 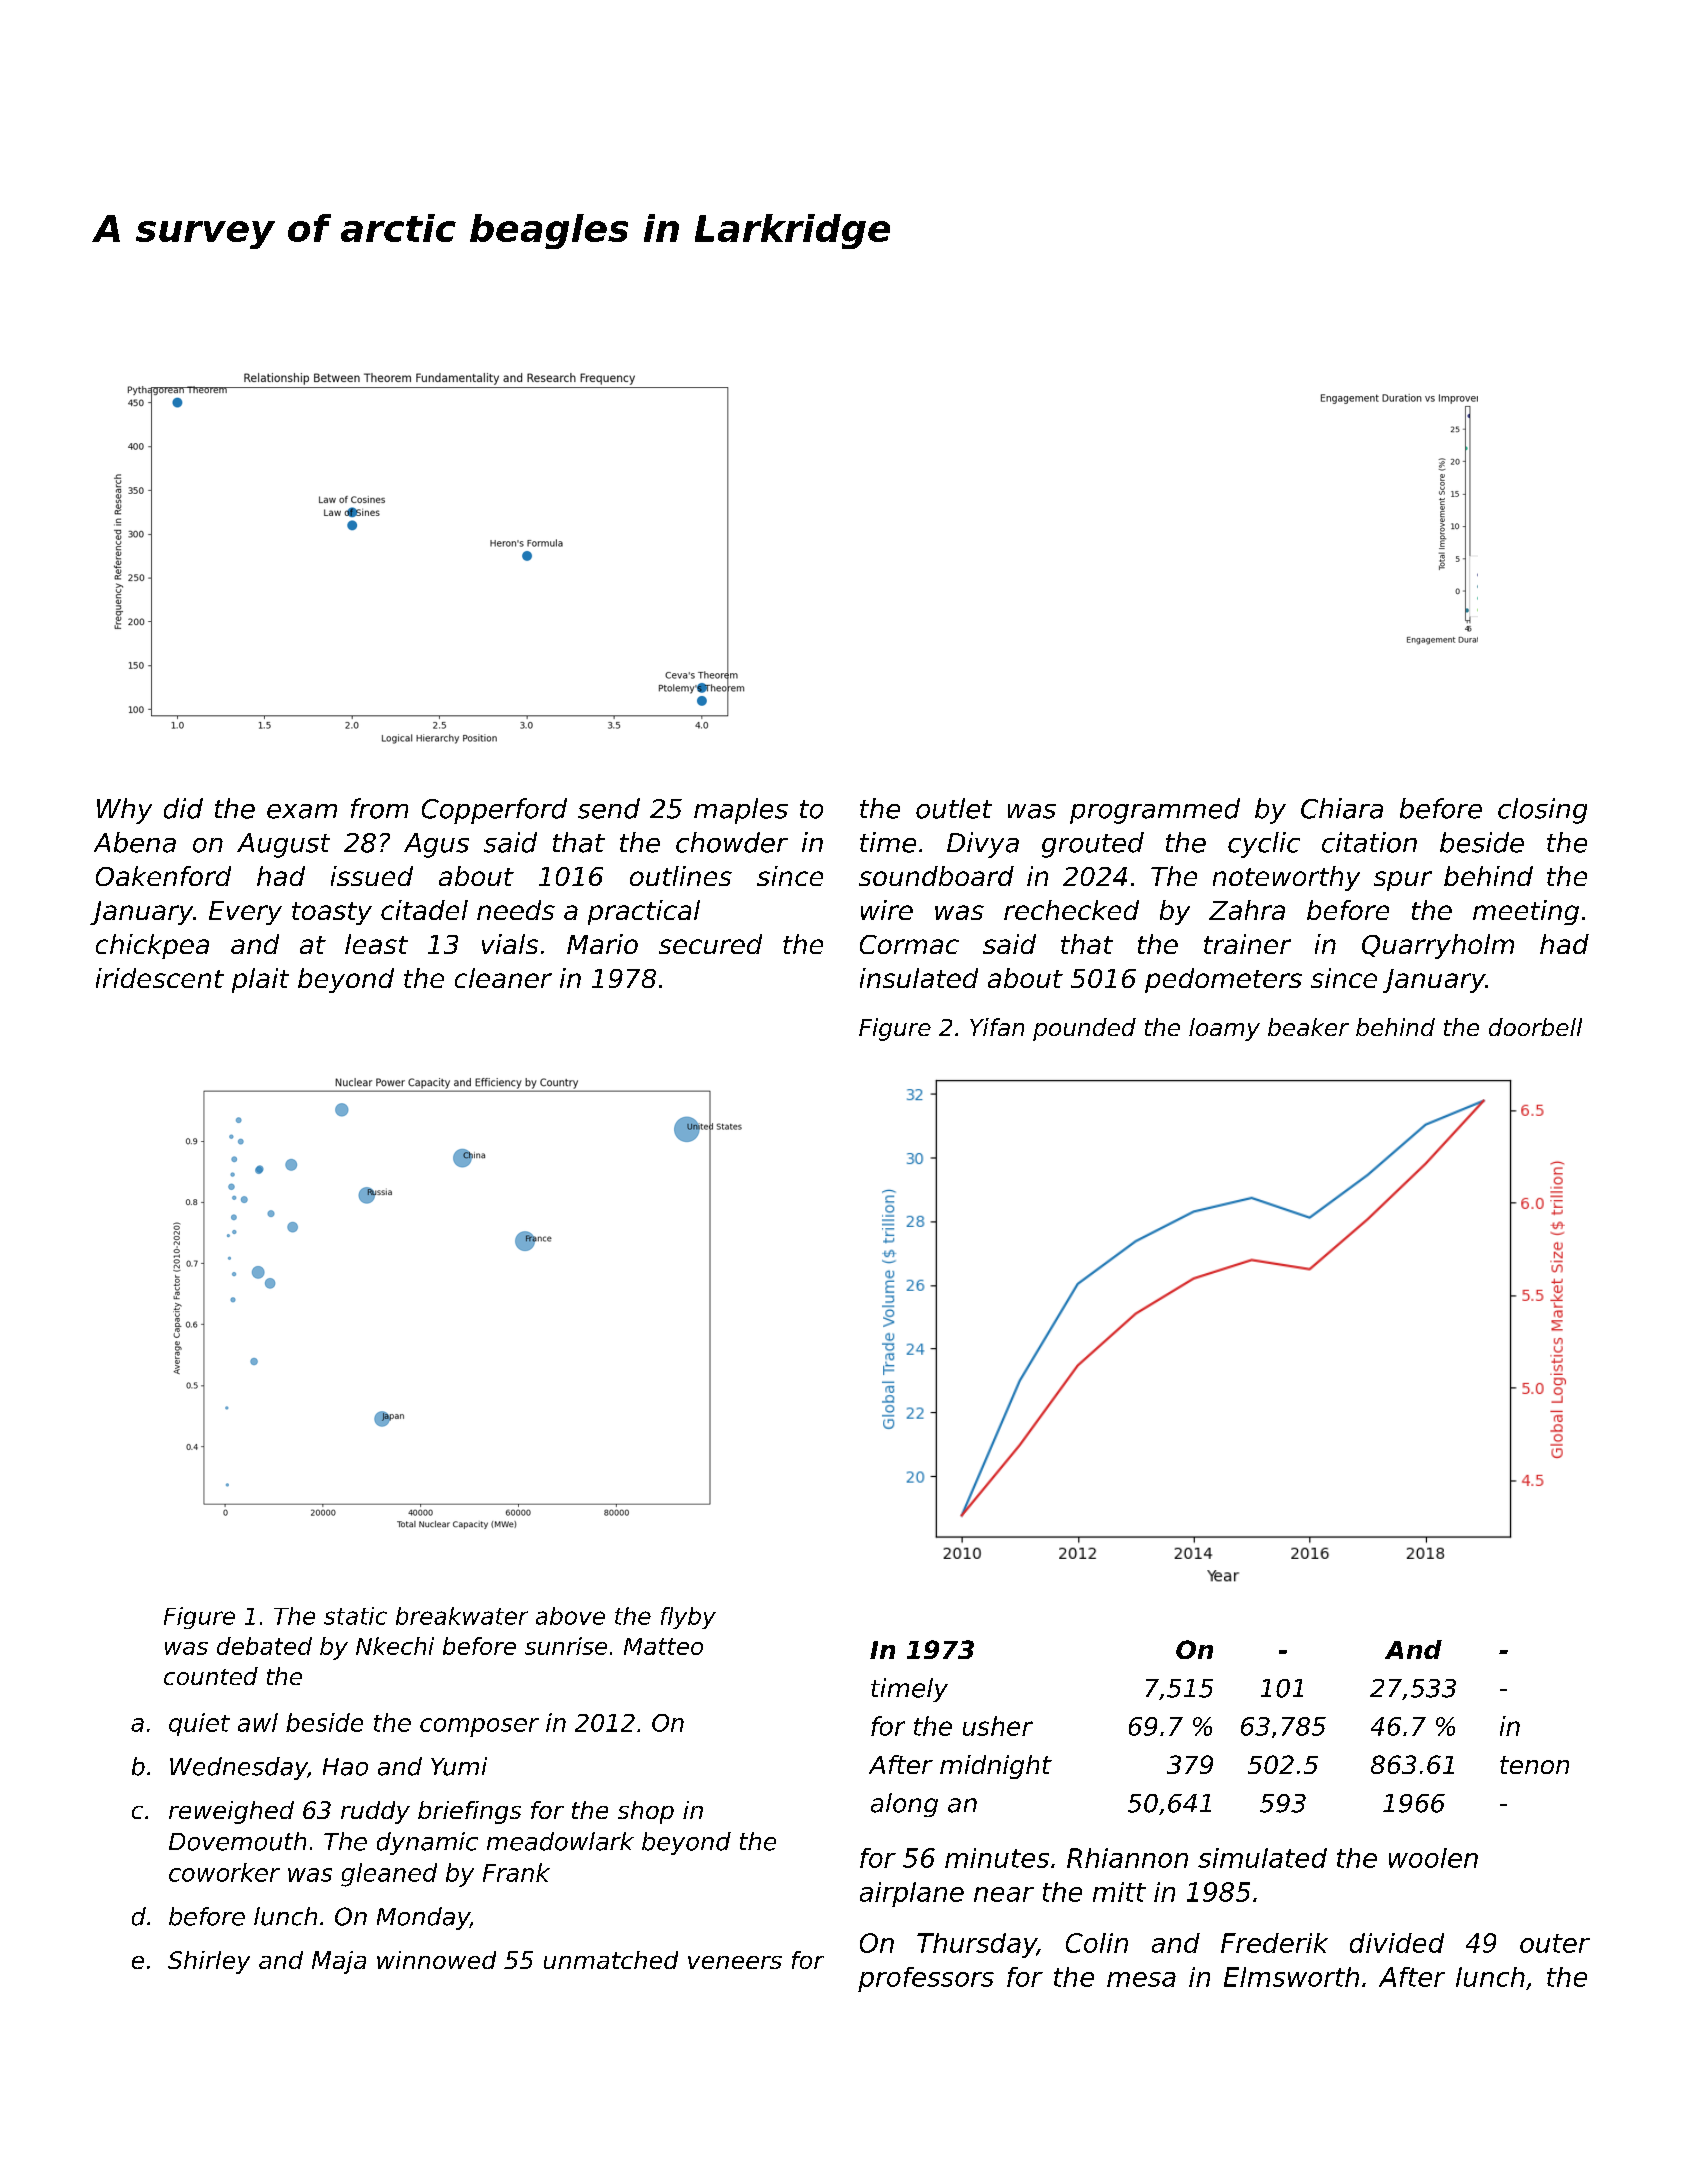 I want to click on static, so click(x=355, y=1616).
